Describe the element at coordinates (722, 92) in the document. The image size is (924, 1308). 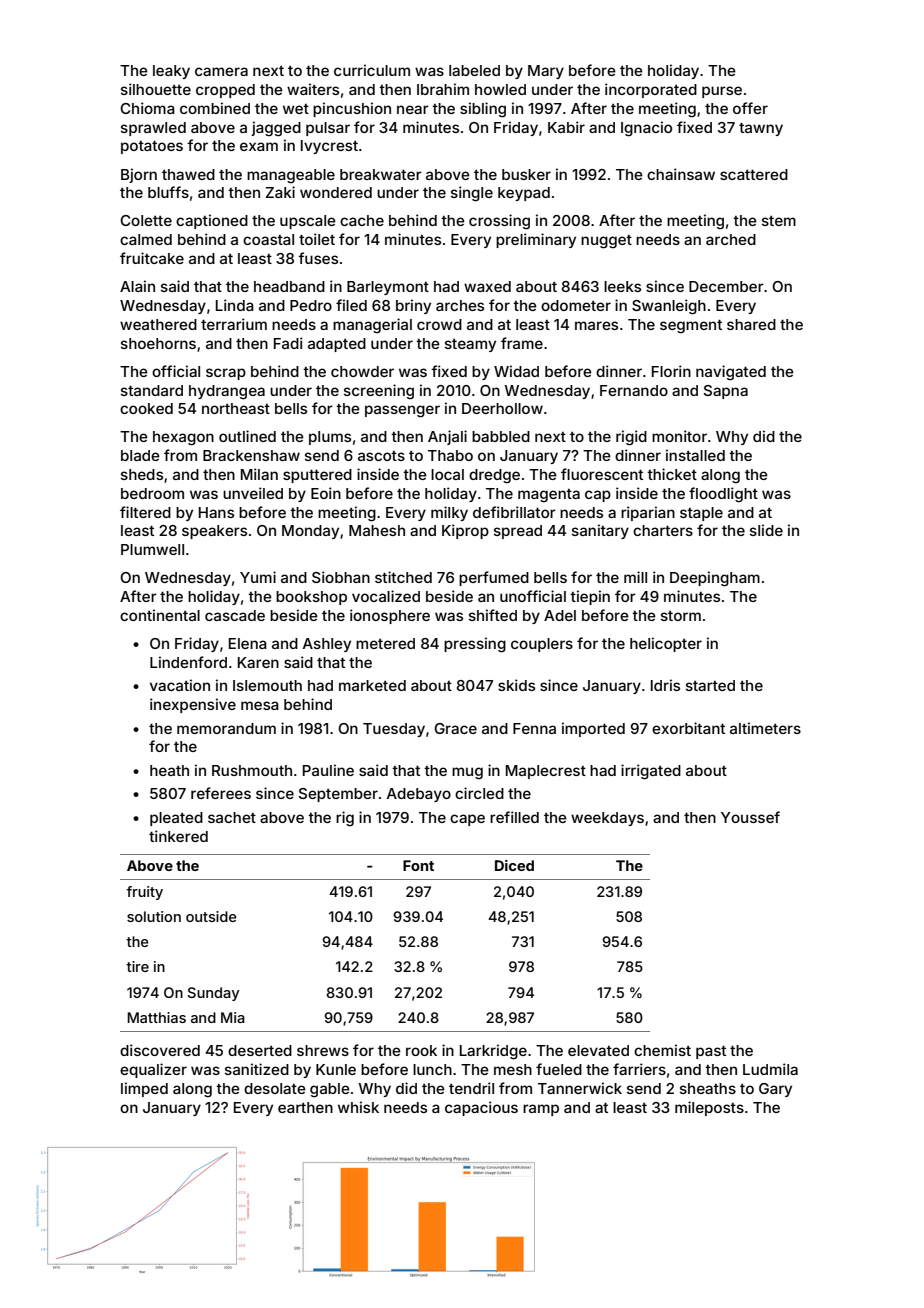
I see `purse` at that location.
